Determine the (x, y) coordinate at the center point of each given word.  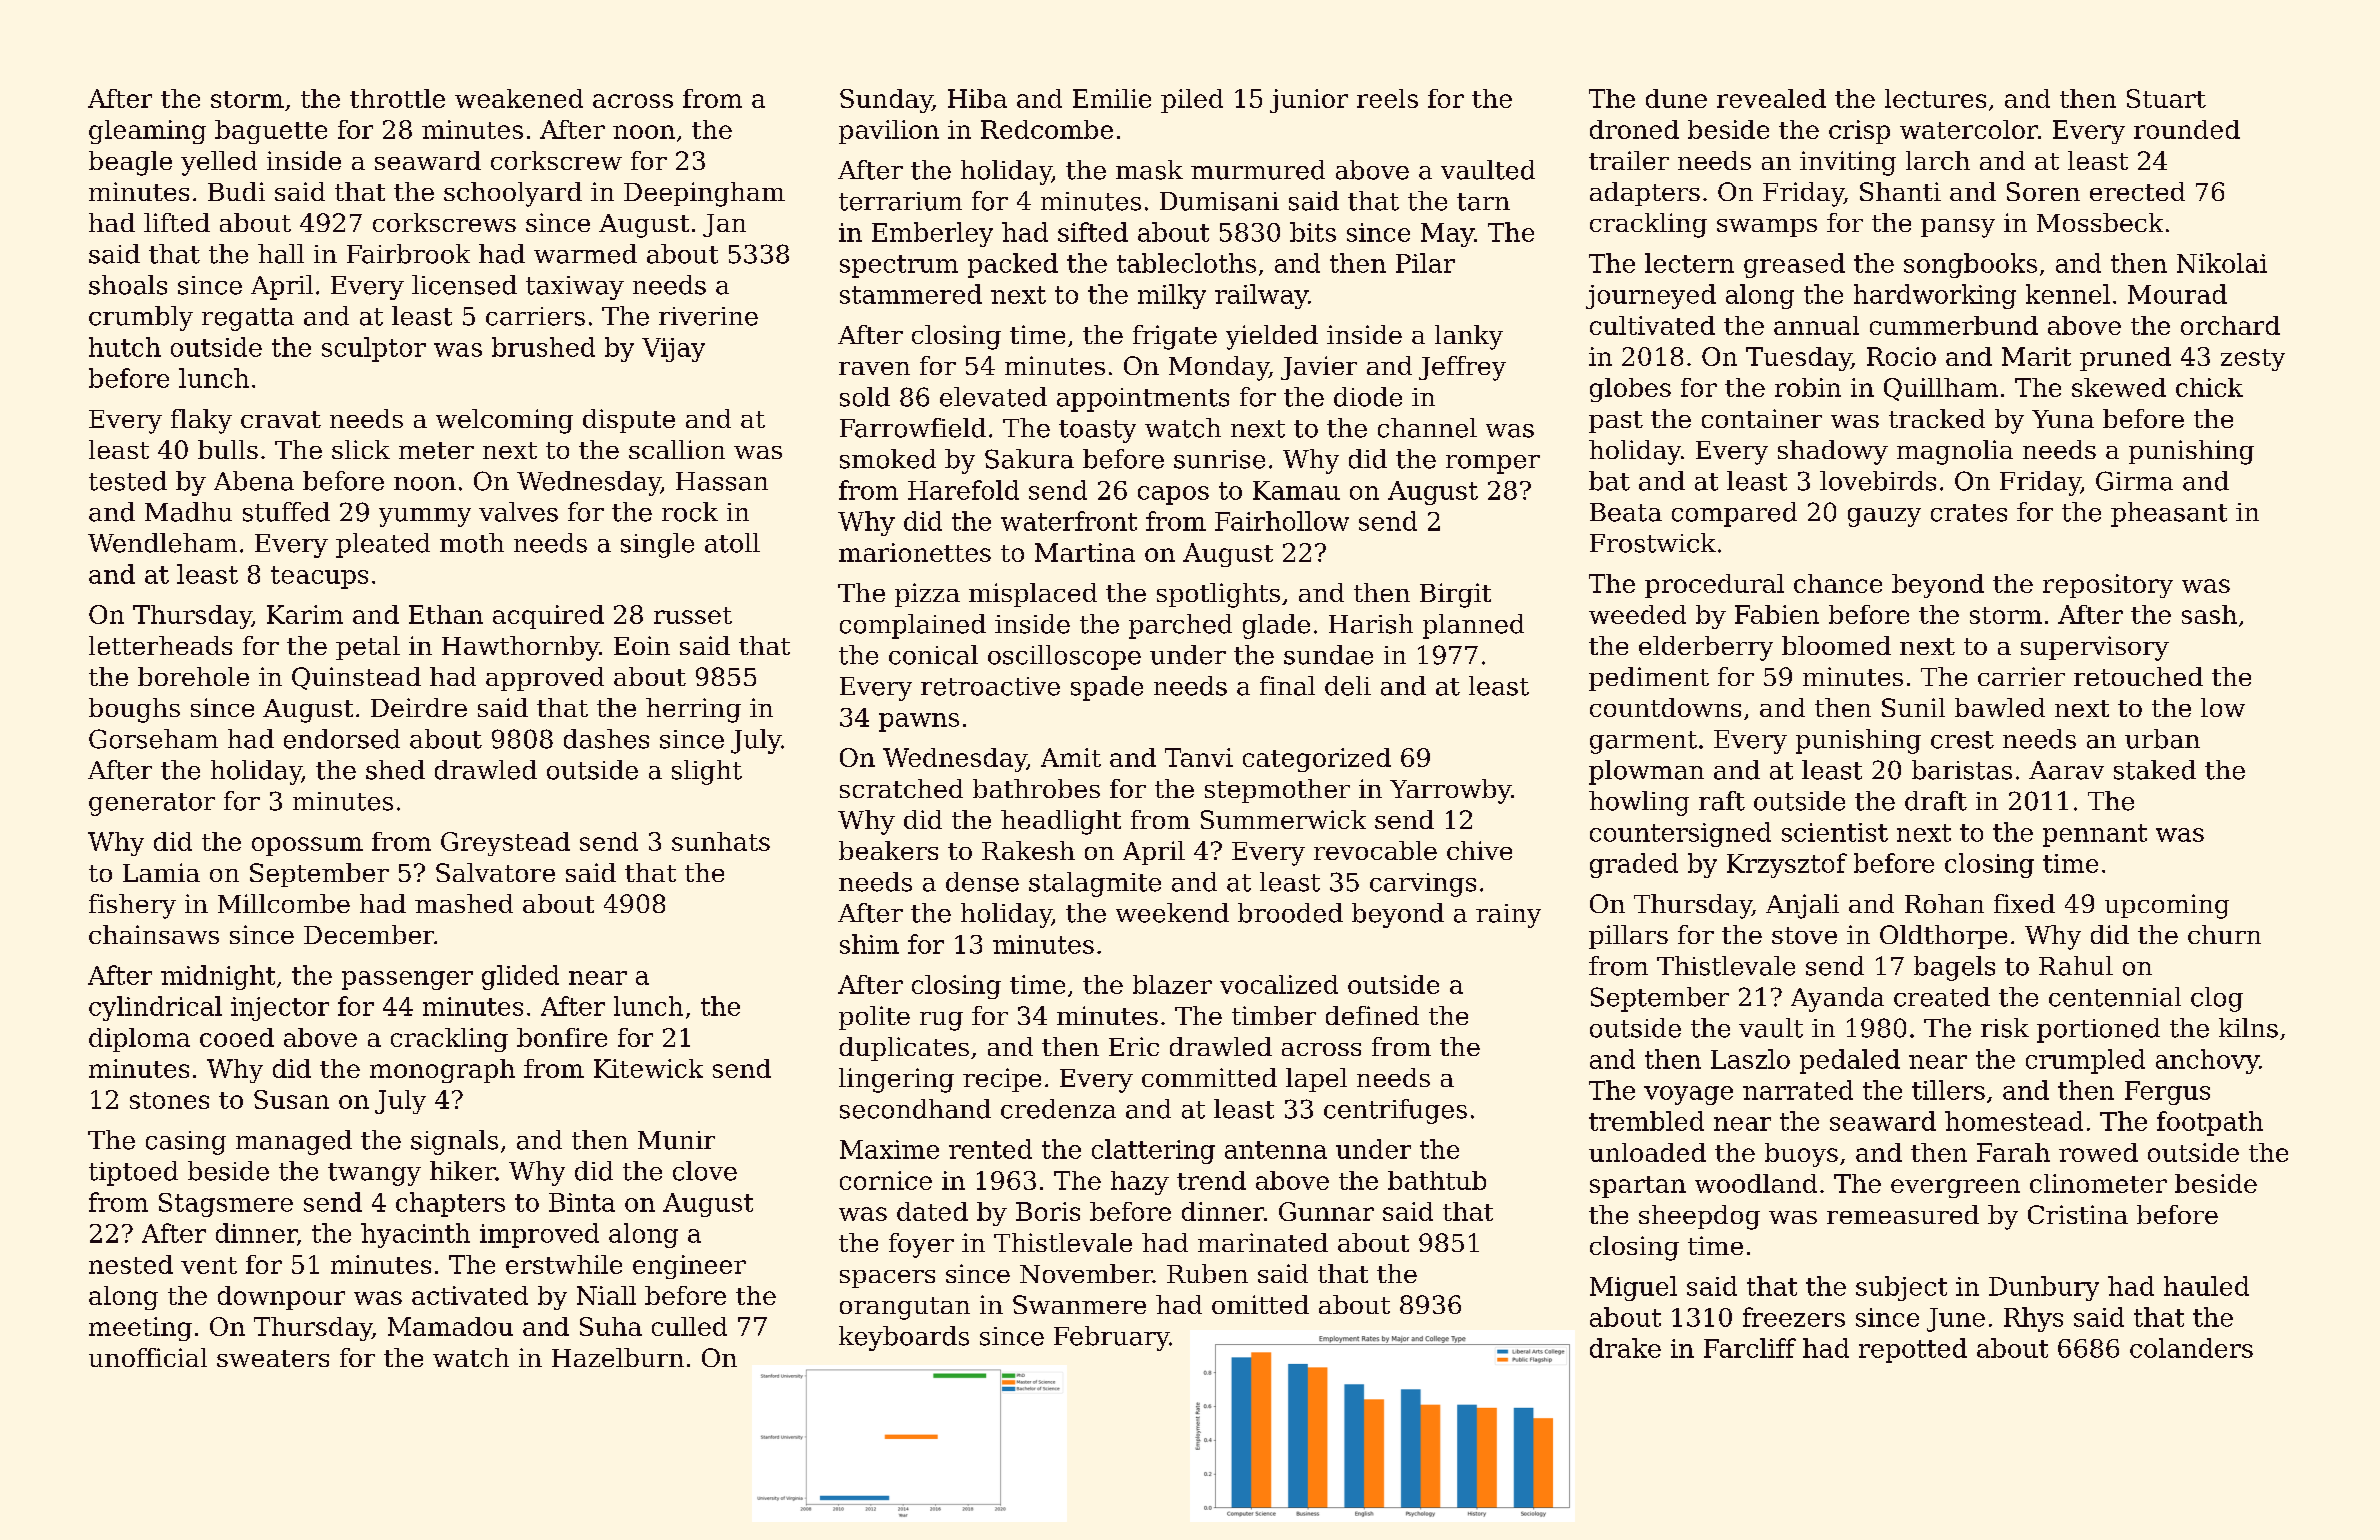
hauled (2206, 1286)
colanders (2191, 1348)
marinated (1263, 1242)
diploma (139, 1040)
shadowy (1833, 452)
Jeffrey (1462, 368)
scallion (677, 449)
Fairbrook (408, 254)
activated (470, 1295)
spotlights (1218, 595)
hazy (1140, 1183)
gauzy (1884, 517)
